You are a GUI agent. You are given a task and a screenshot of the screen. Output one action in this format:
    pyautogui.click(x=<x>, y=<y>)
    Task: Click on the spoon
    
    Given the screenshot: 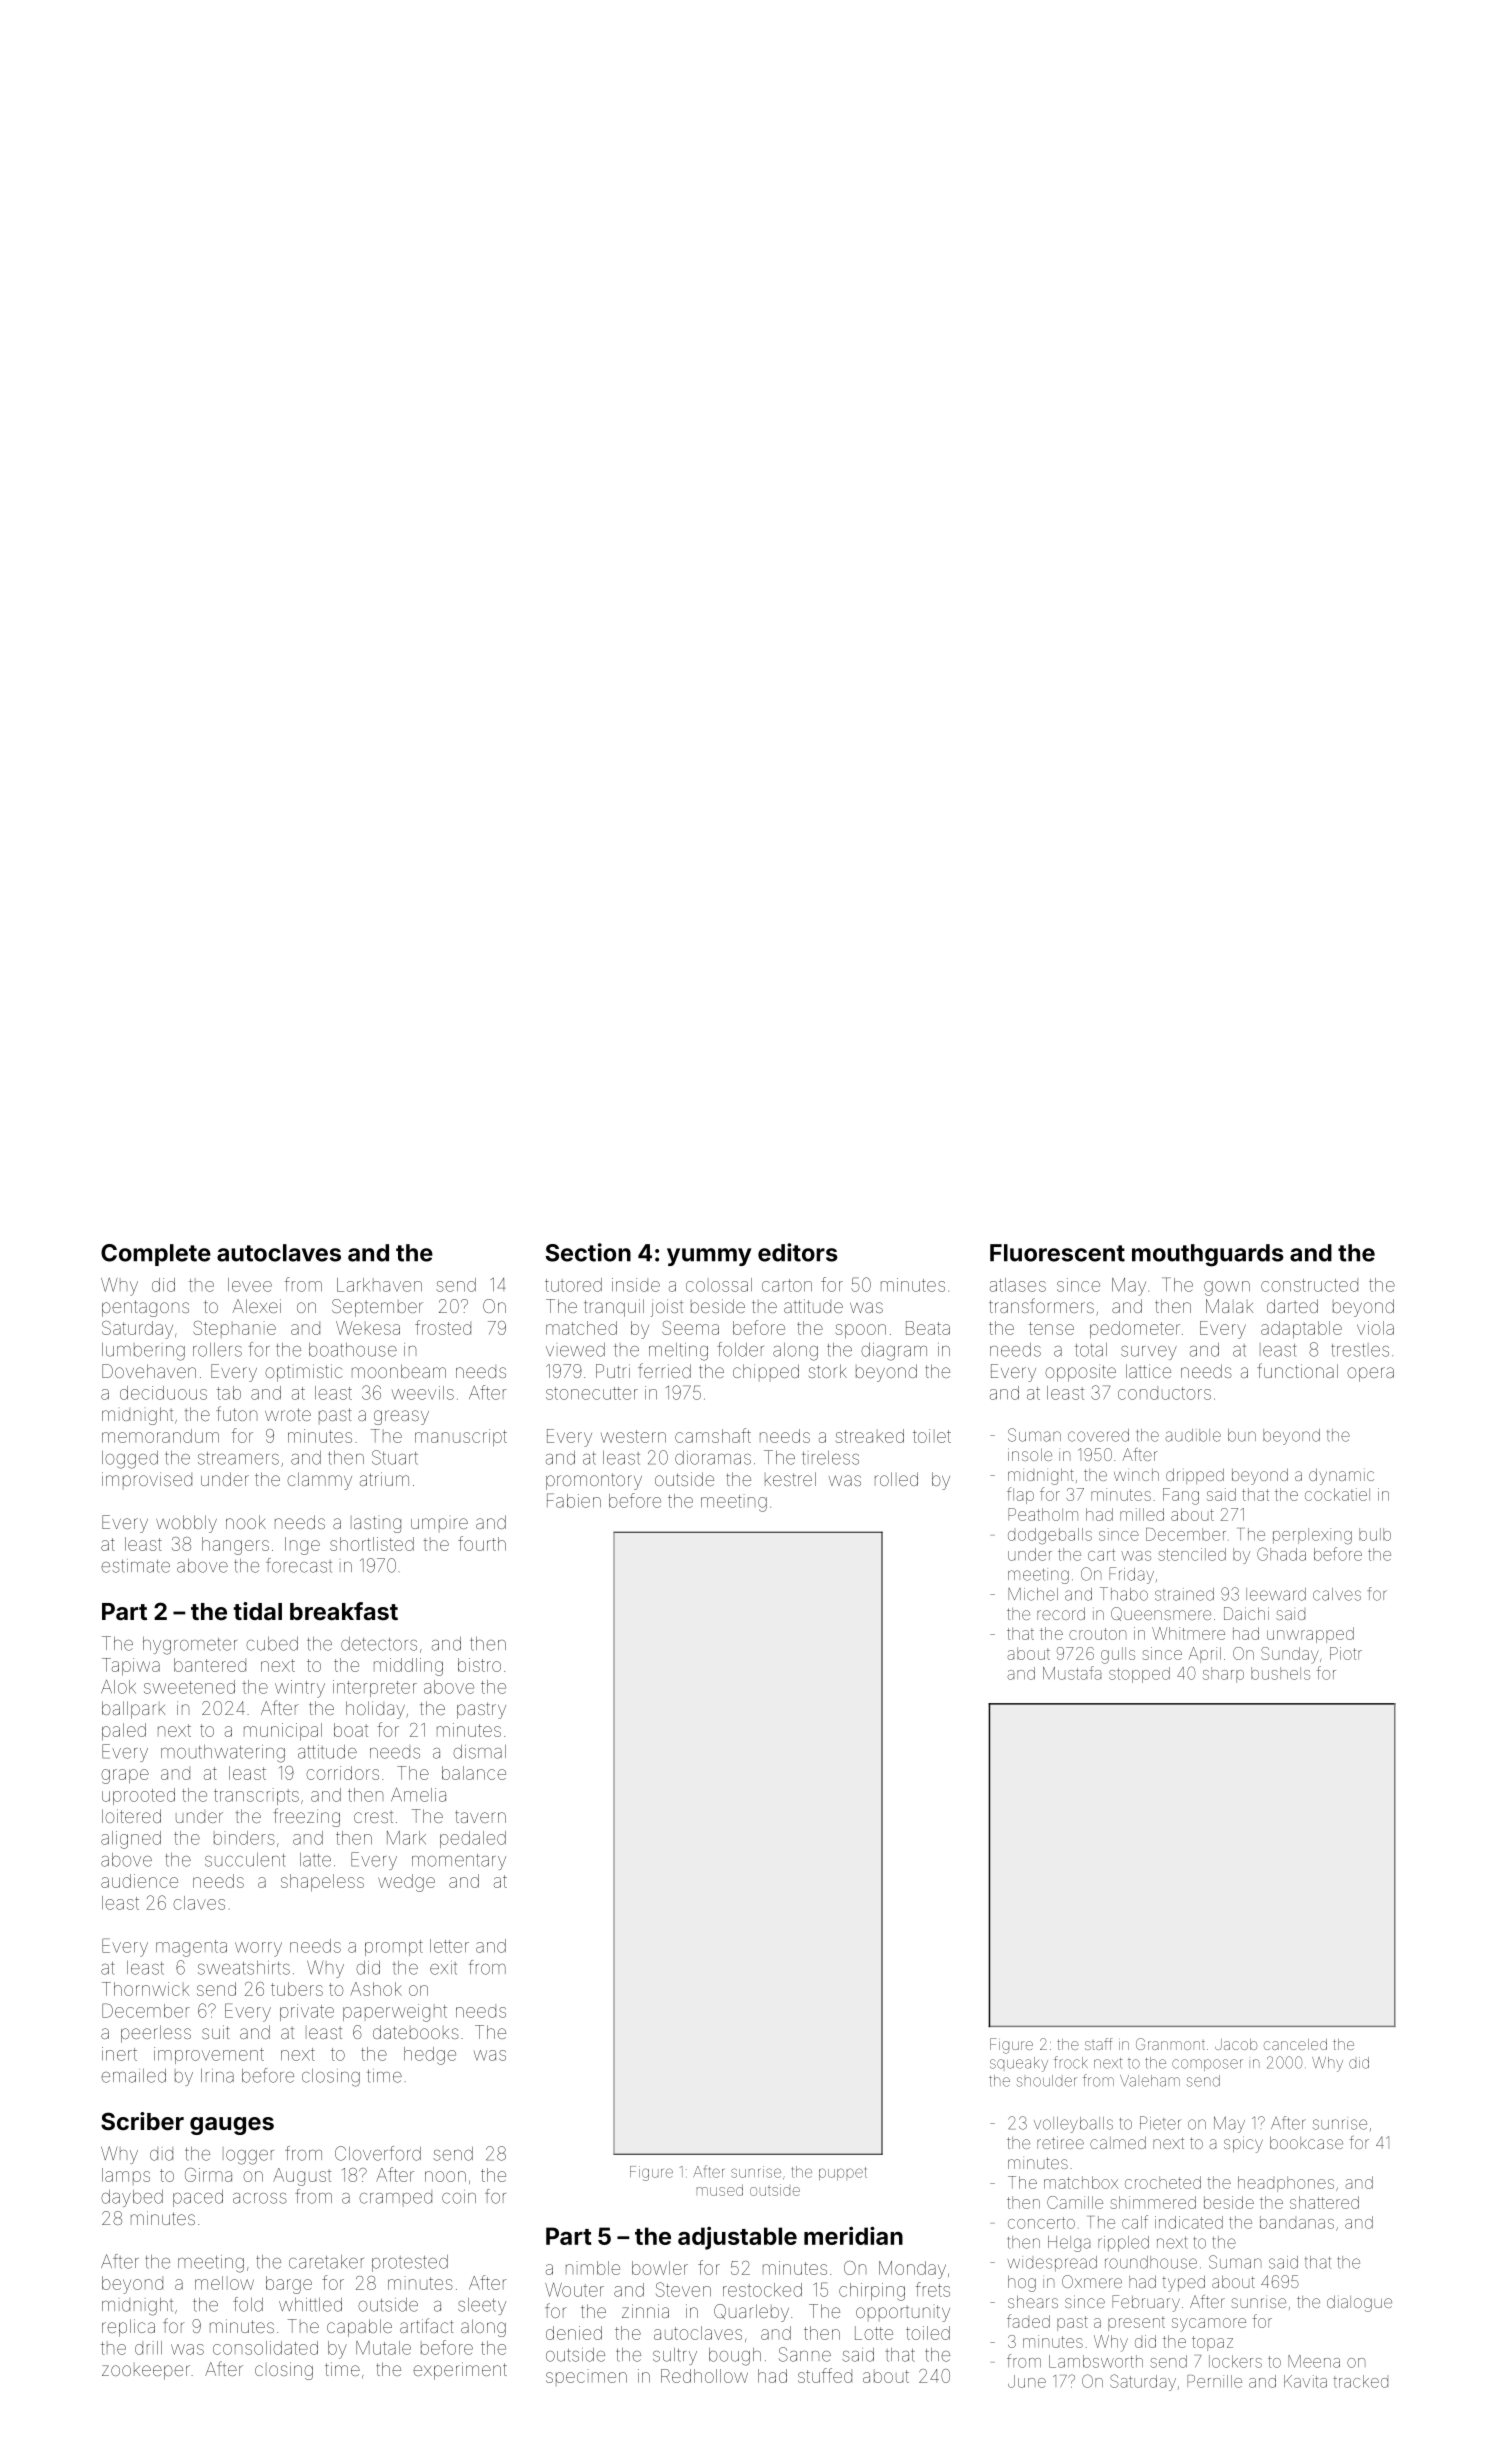 What is the action you would take?
    pyautogui.click(x=860, y=1331)
